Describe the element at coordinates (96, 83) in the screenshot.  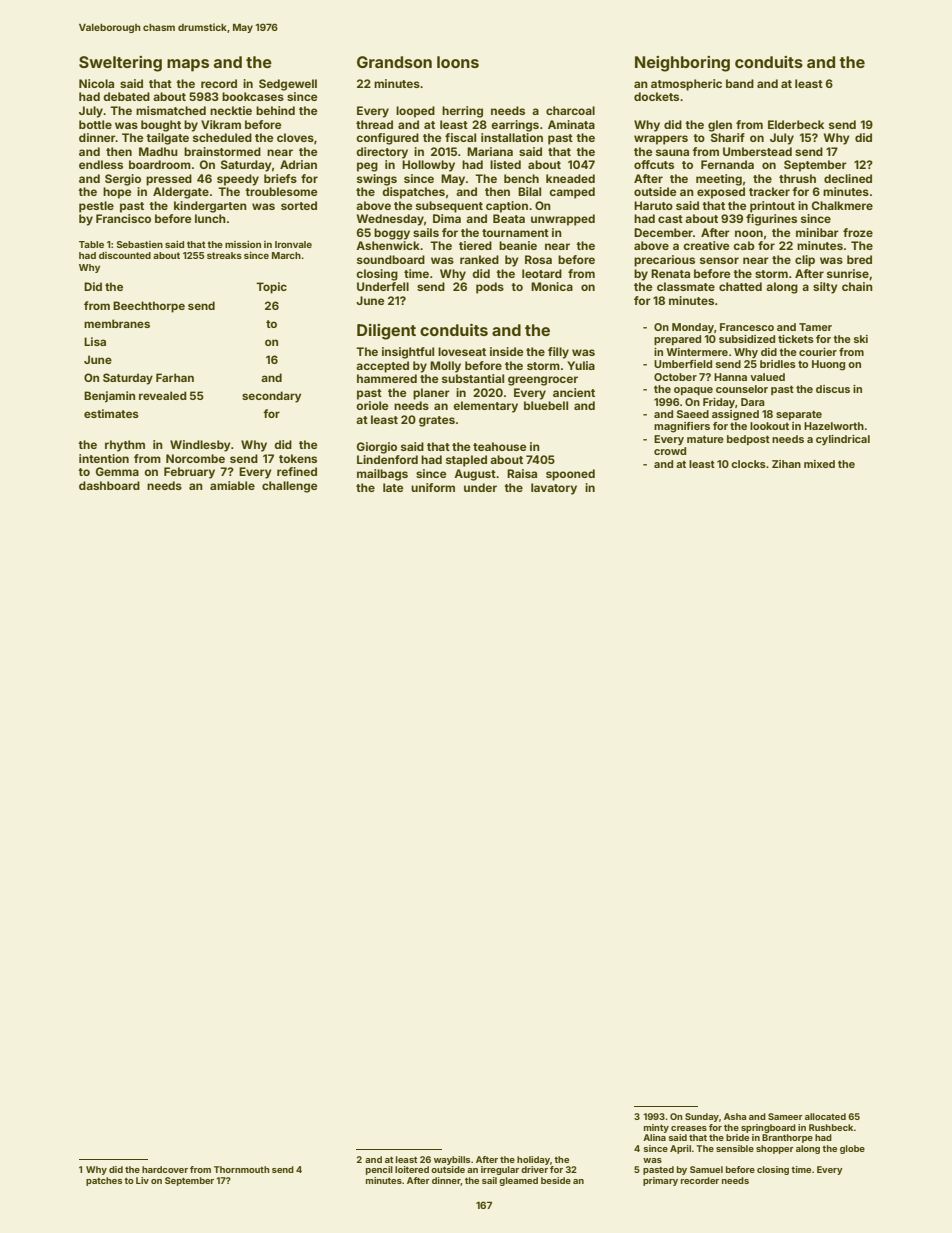
I see `Nicola` at that location.
